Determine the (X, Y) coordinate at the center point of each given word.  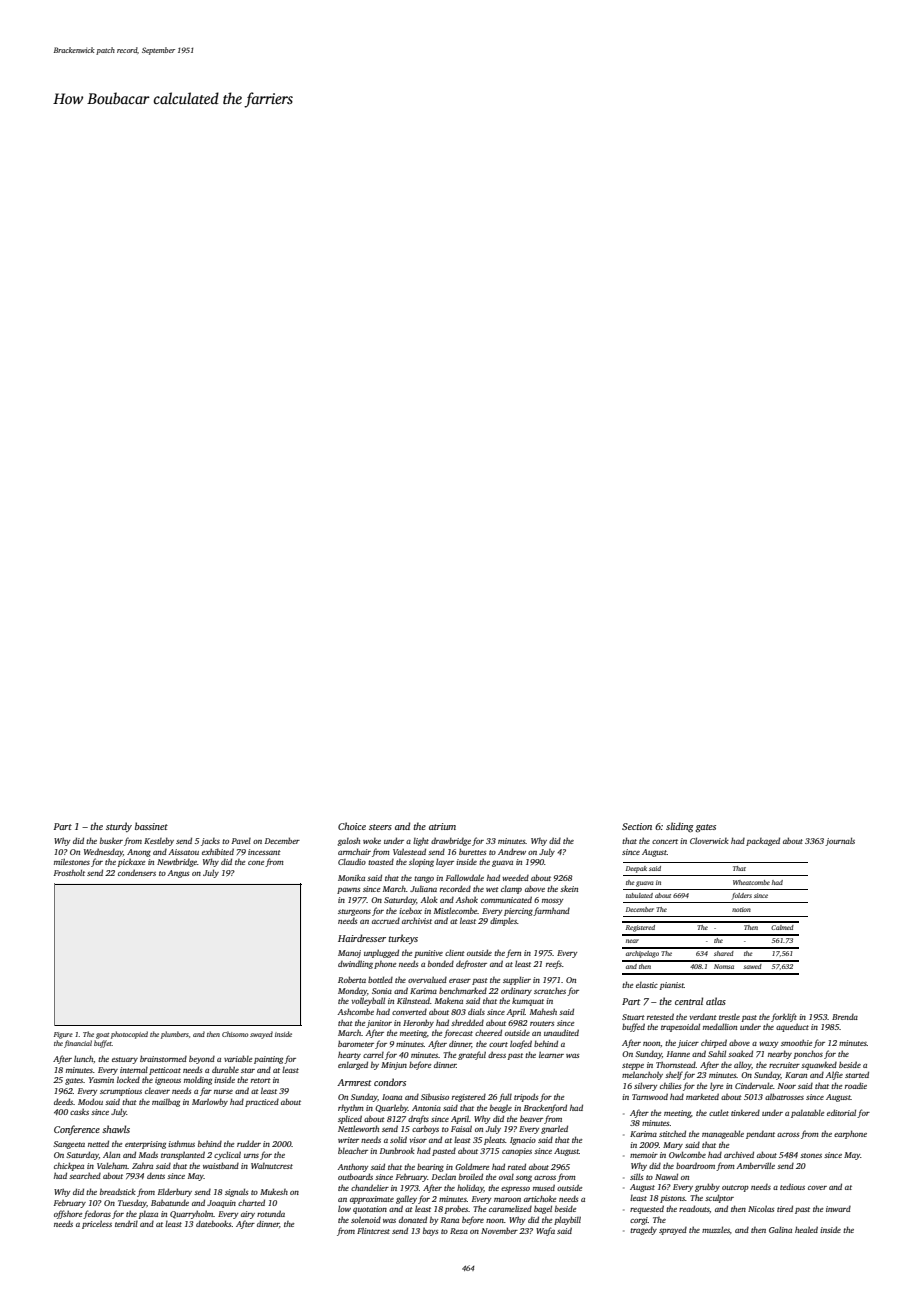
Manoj (349, 954)
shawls (116, 1129)
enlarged (353, 1065)
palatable (808, 1113)
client (455, 952)
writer (348, 1140)
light (421, 841)
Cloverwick (709, 840)
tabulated (639, 895)
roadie (856, 1085)
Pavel (241, 841)
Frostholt (69, 872)
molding (198, 1080)
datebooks (214, 1223)
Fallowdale (465, 877)
